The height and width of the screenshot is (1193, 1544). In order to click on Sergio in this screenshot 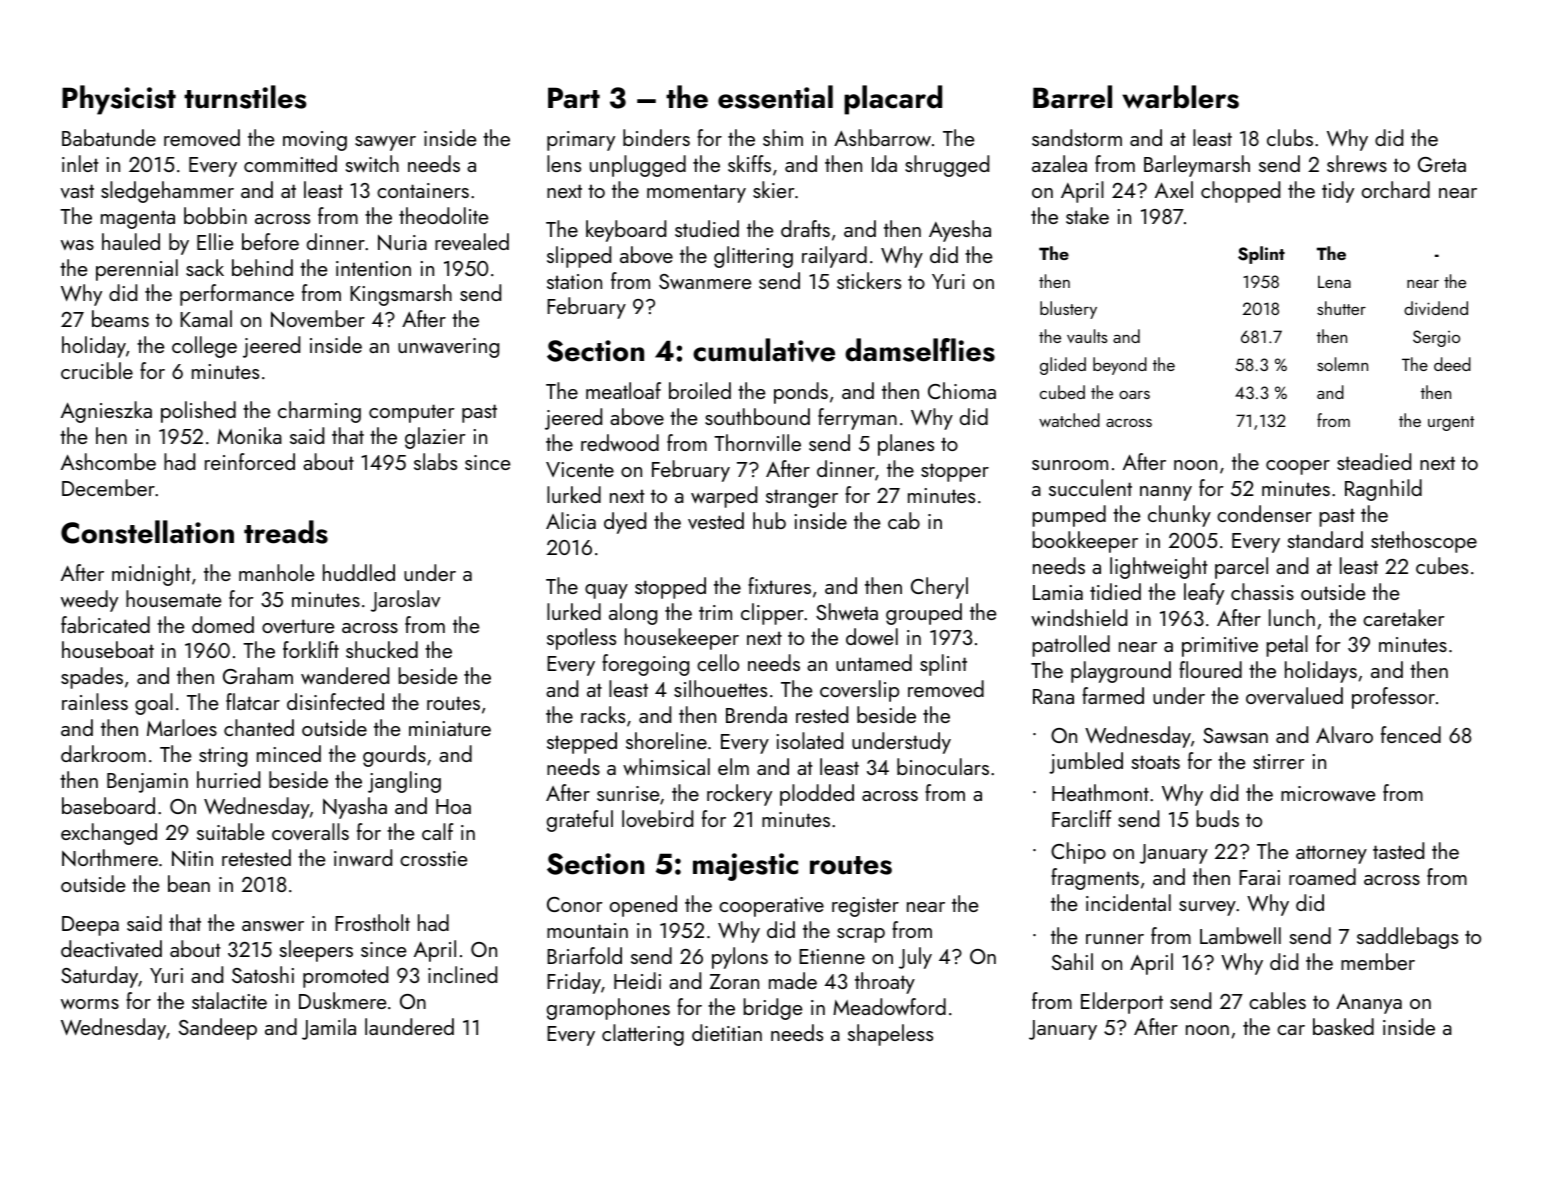, I will do `click(1436, 338)`.
